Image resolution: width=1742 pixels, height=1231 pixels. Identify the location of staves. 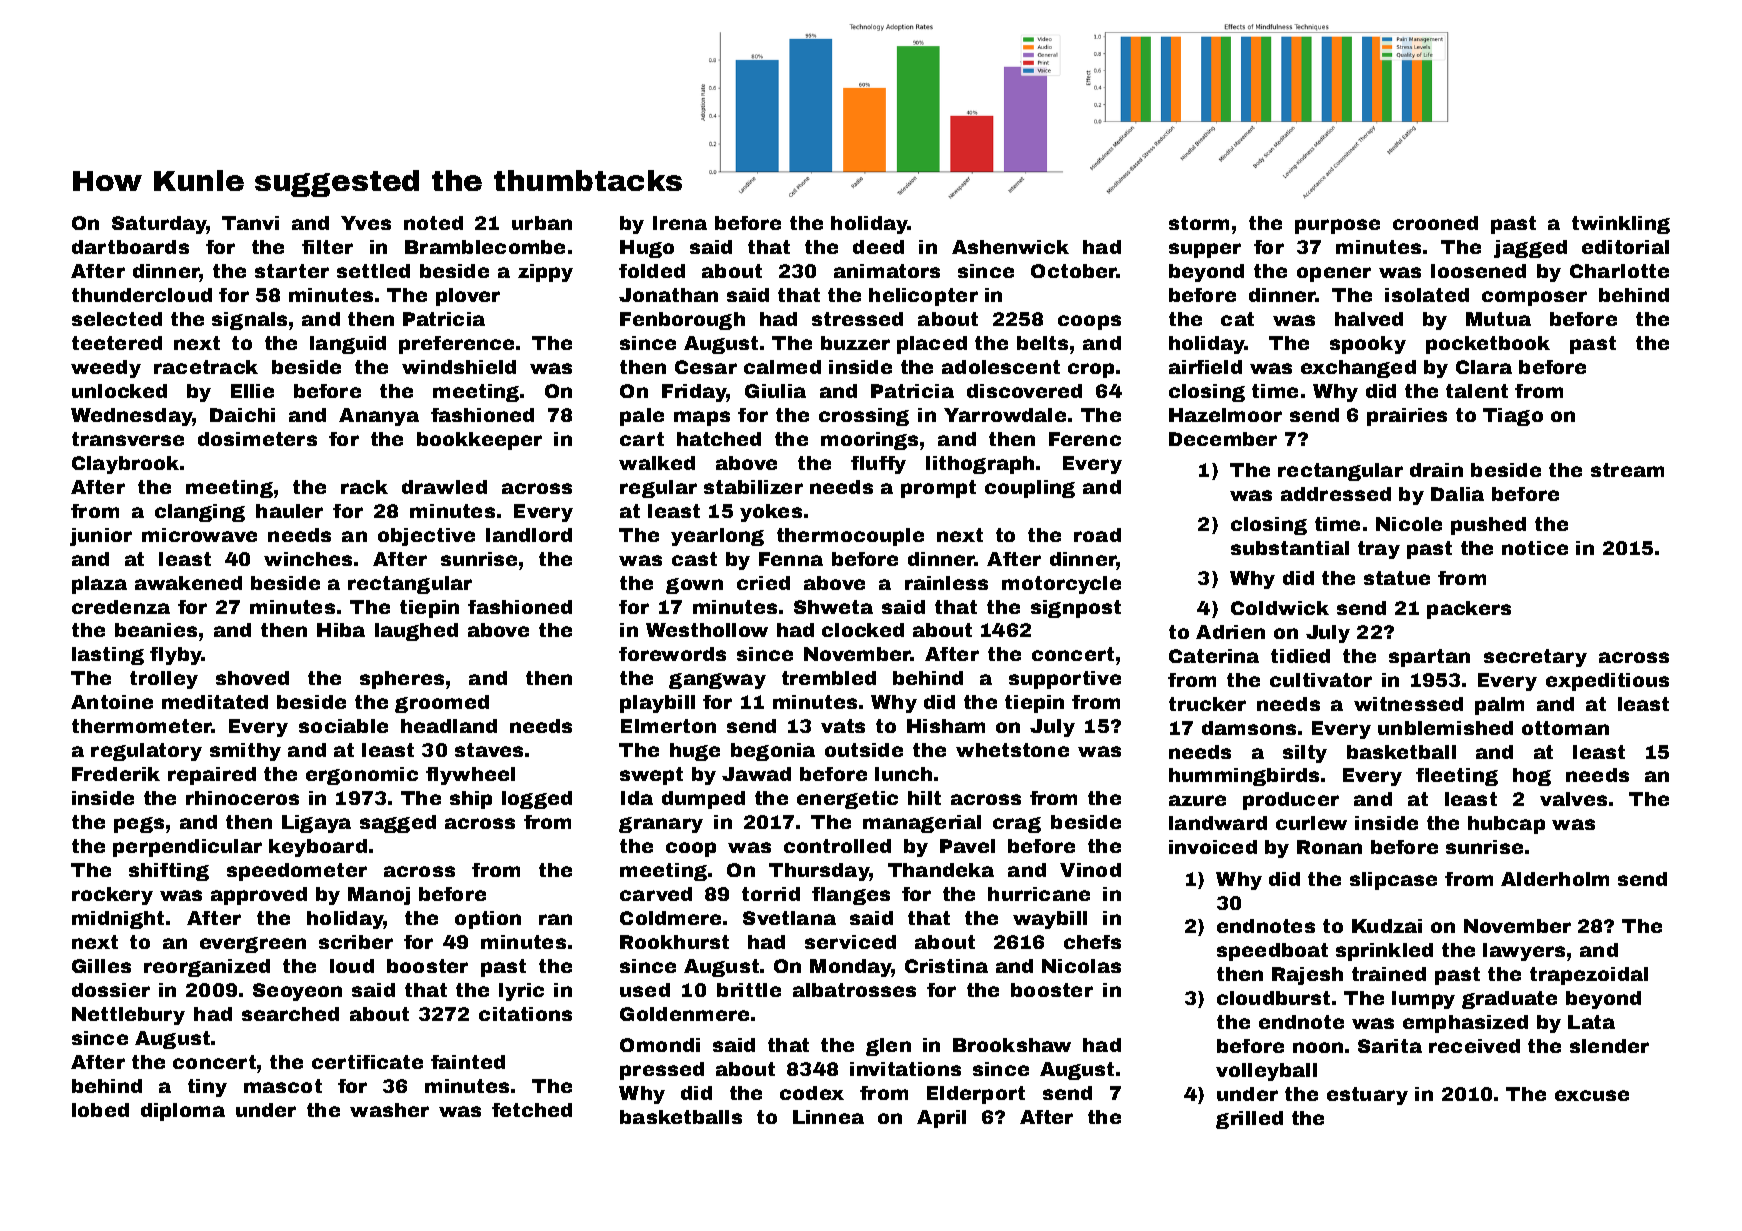
(489, 750).
